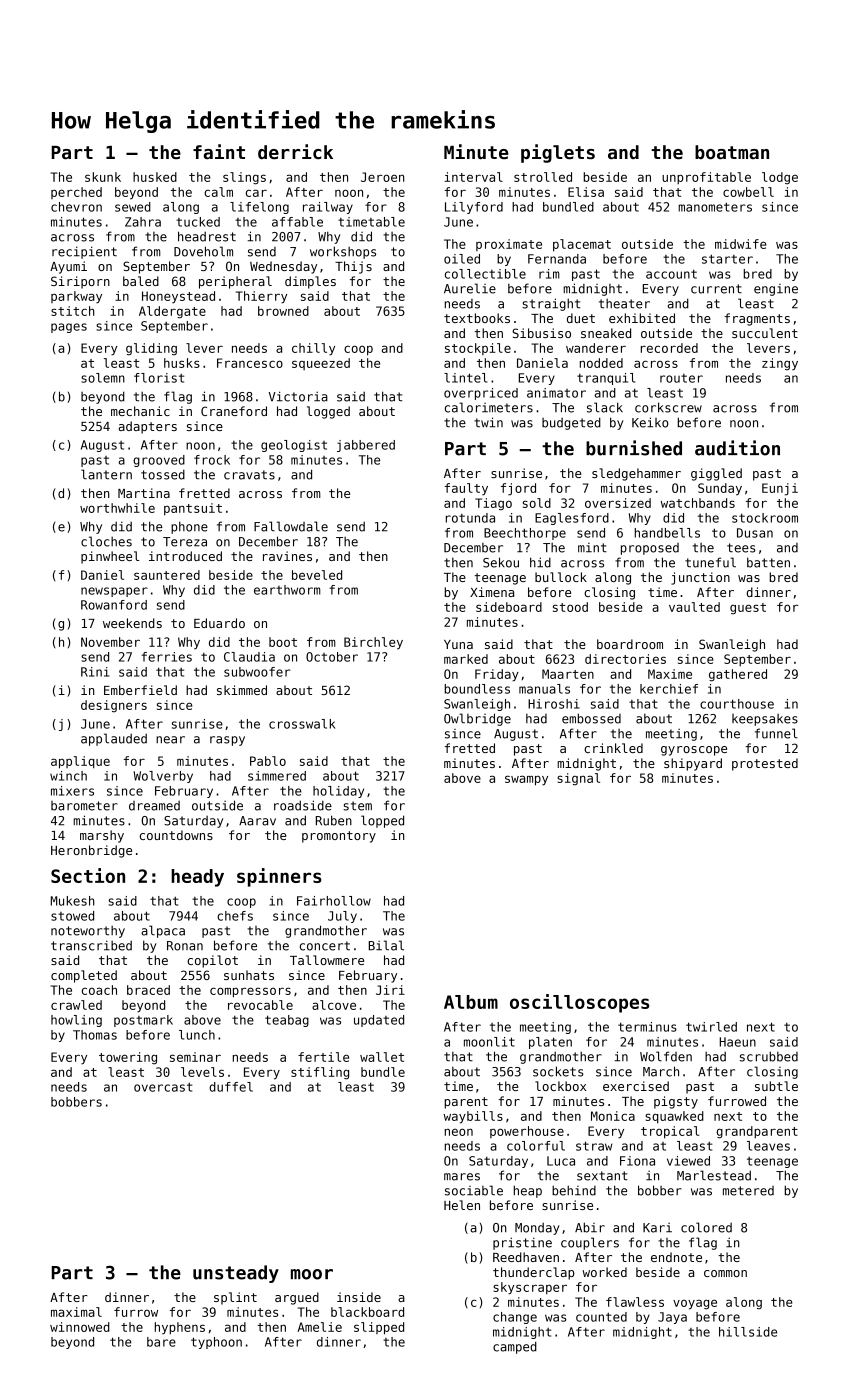 The image size is (849, 1400). Describe the element at coordinates (338, 792) in the screenshot. I see `holiday` at that location.
